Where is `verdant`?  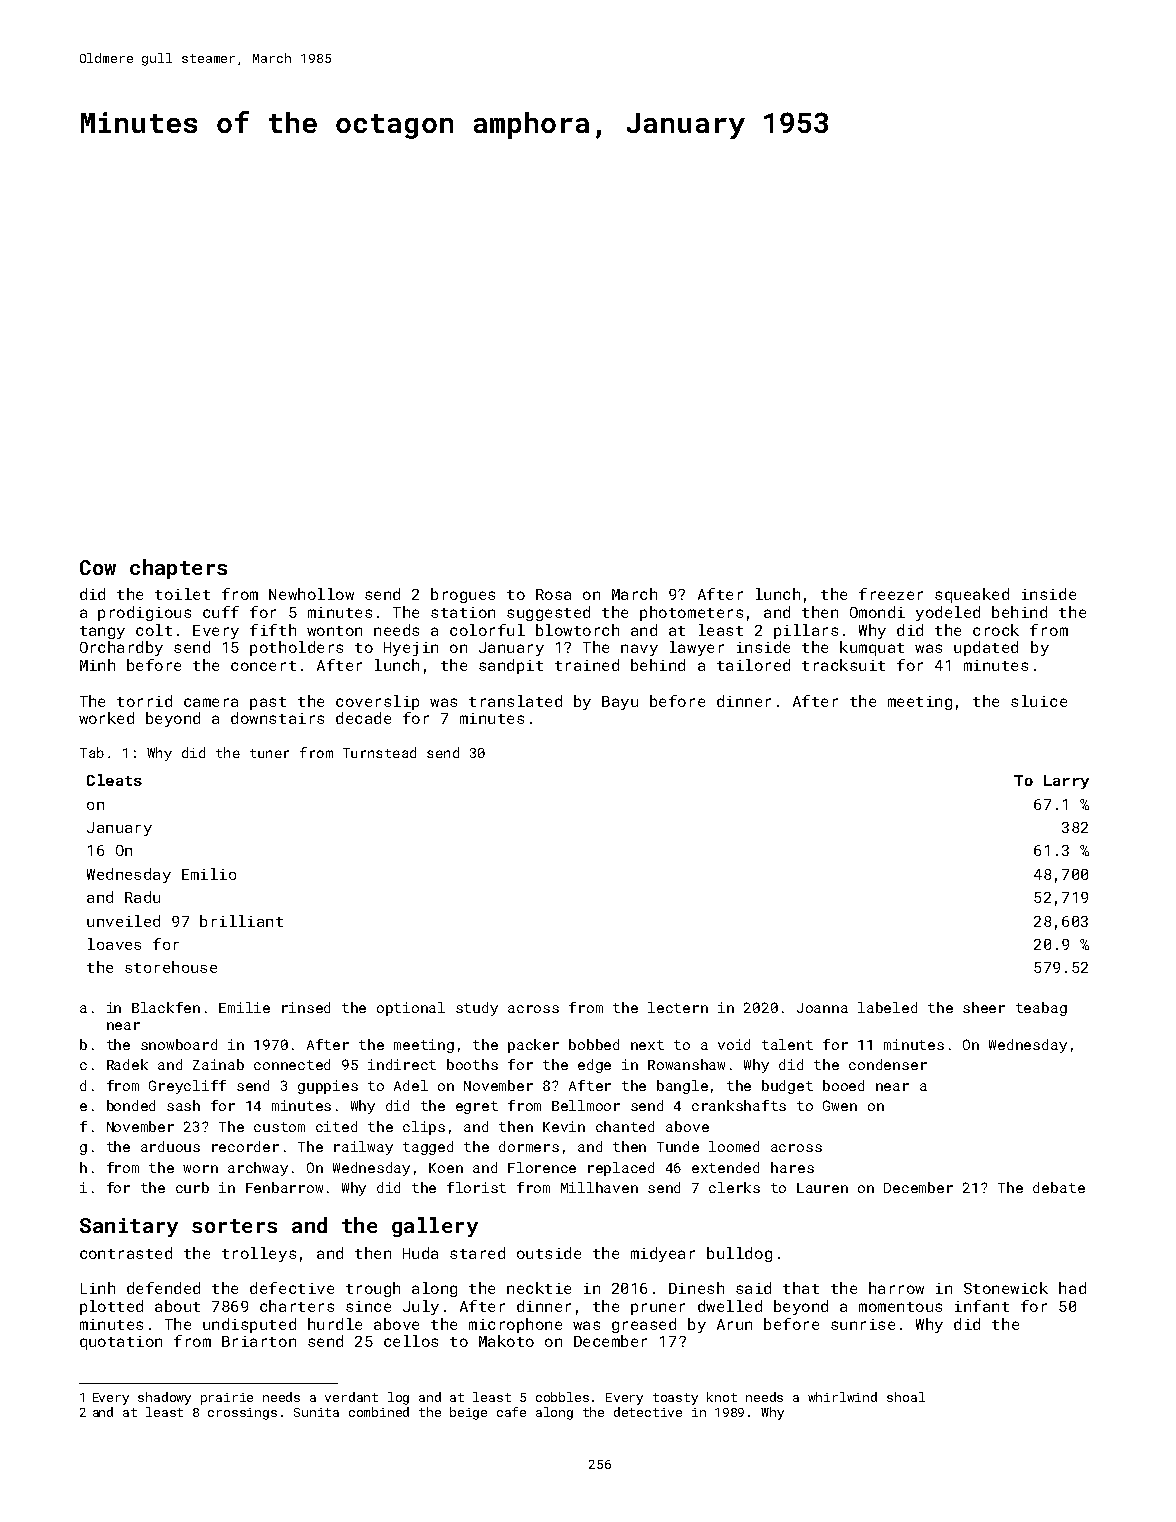 verdant is located at coordinates (351, 1397).
